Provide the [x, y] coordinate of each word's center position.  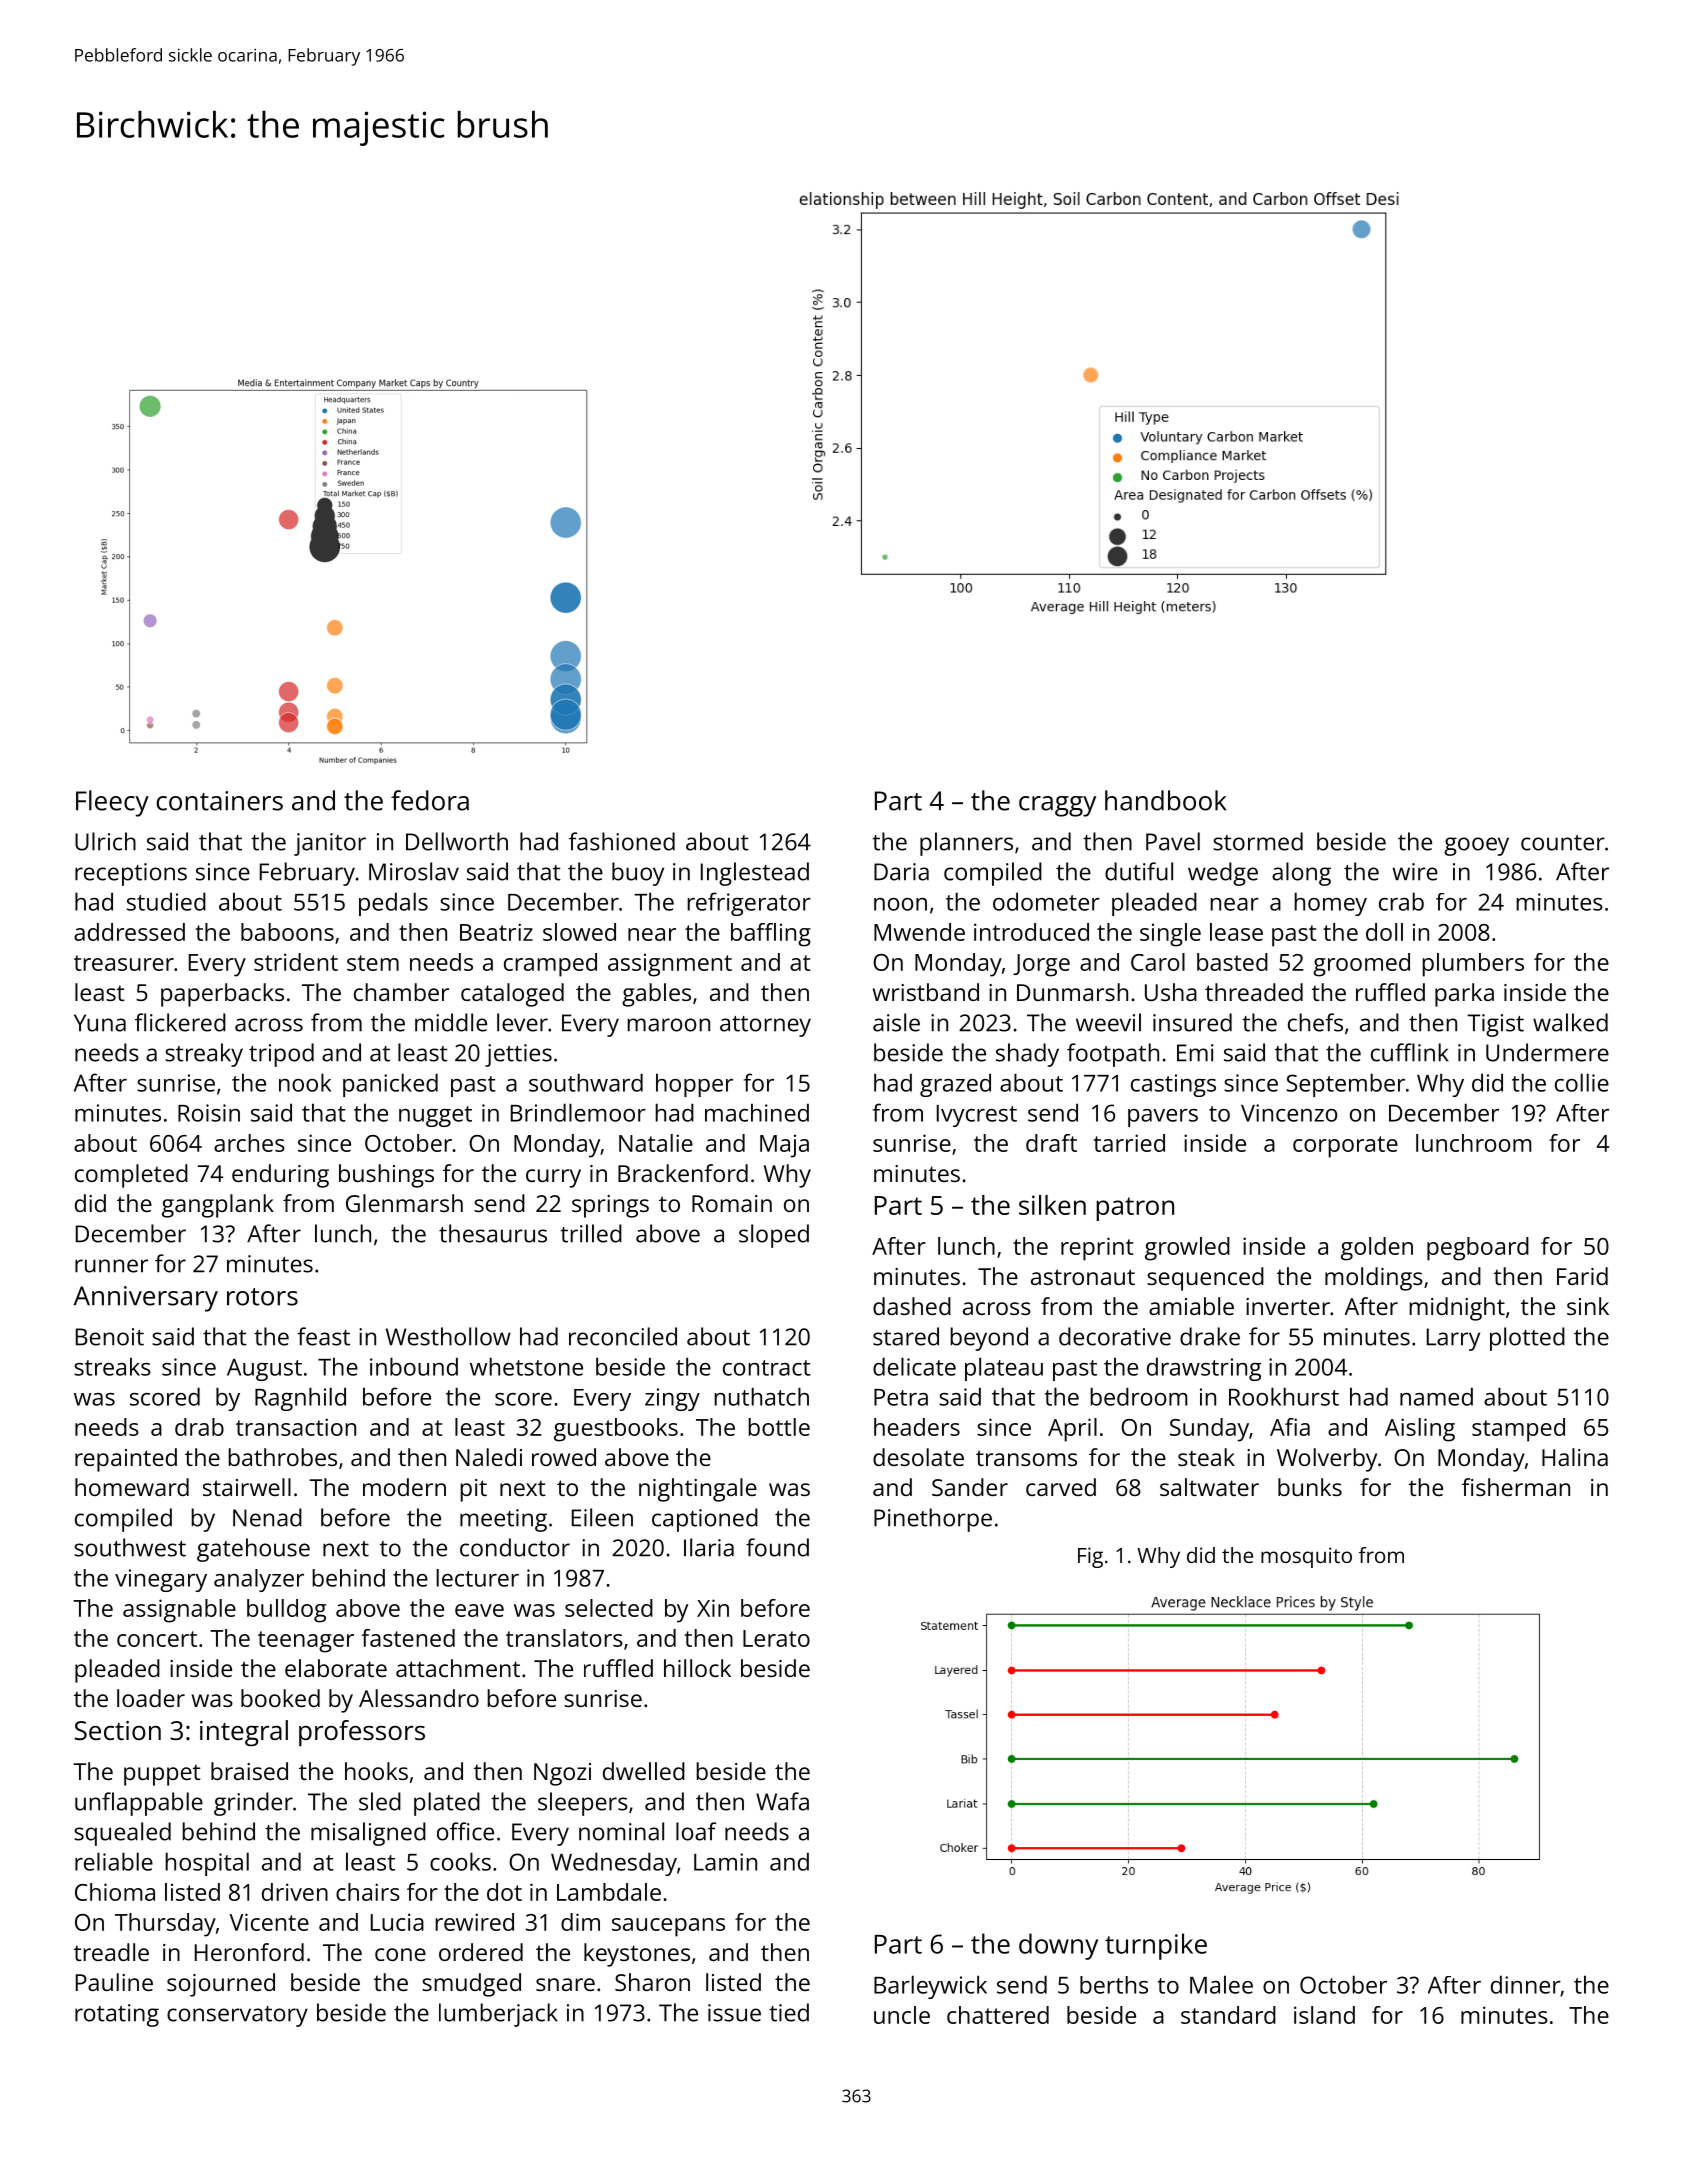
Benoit [110, 1337]
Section [118, 1730]
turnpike [1156, 1946]
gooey [1476, 846]
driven [295, 1892]
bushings [386, 1176]
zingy [672, 1399]
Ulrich [105, 841]
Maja [784, 1146]
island [1324, 2015]
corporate [1345, 1147]
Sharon [652, 1982]
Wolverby [1327, 1460]
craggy [1057, 806]
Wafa [782, 1801]
